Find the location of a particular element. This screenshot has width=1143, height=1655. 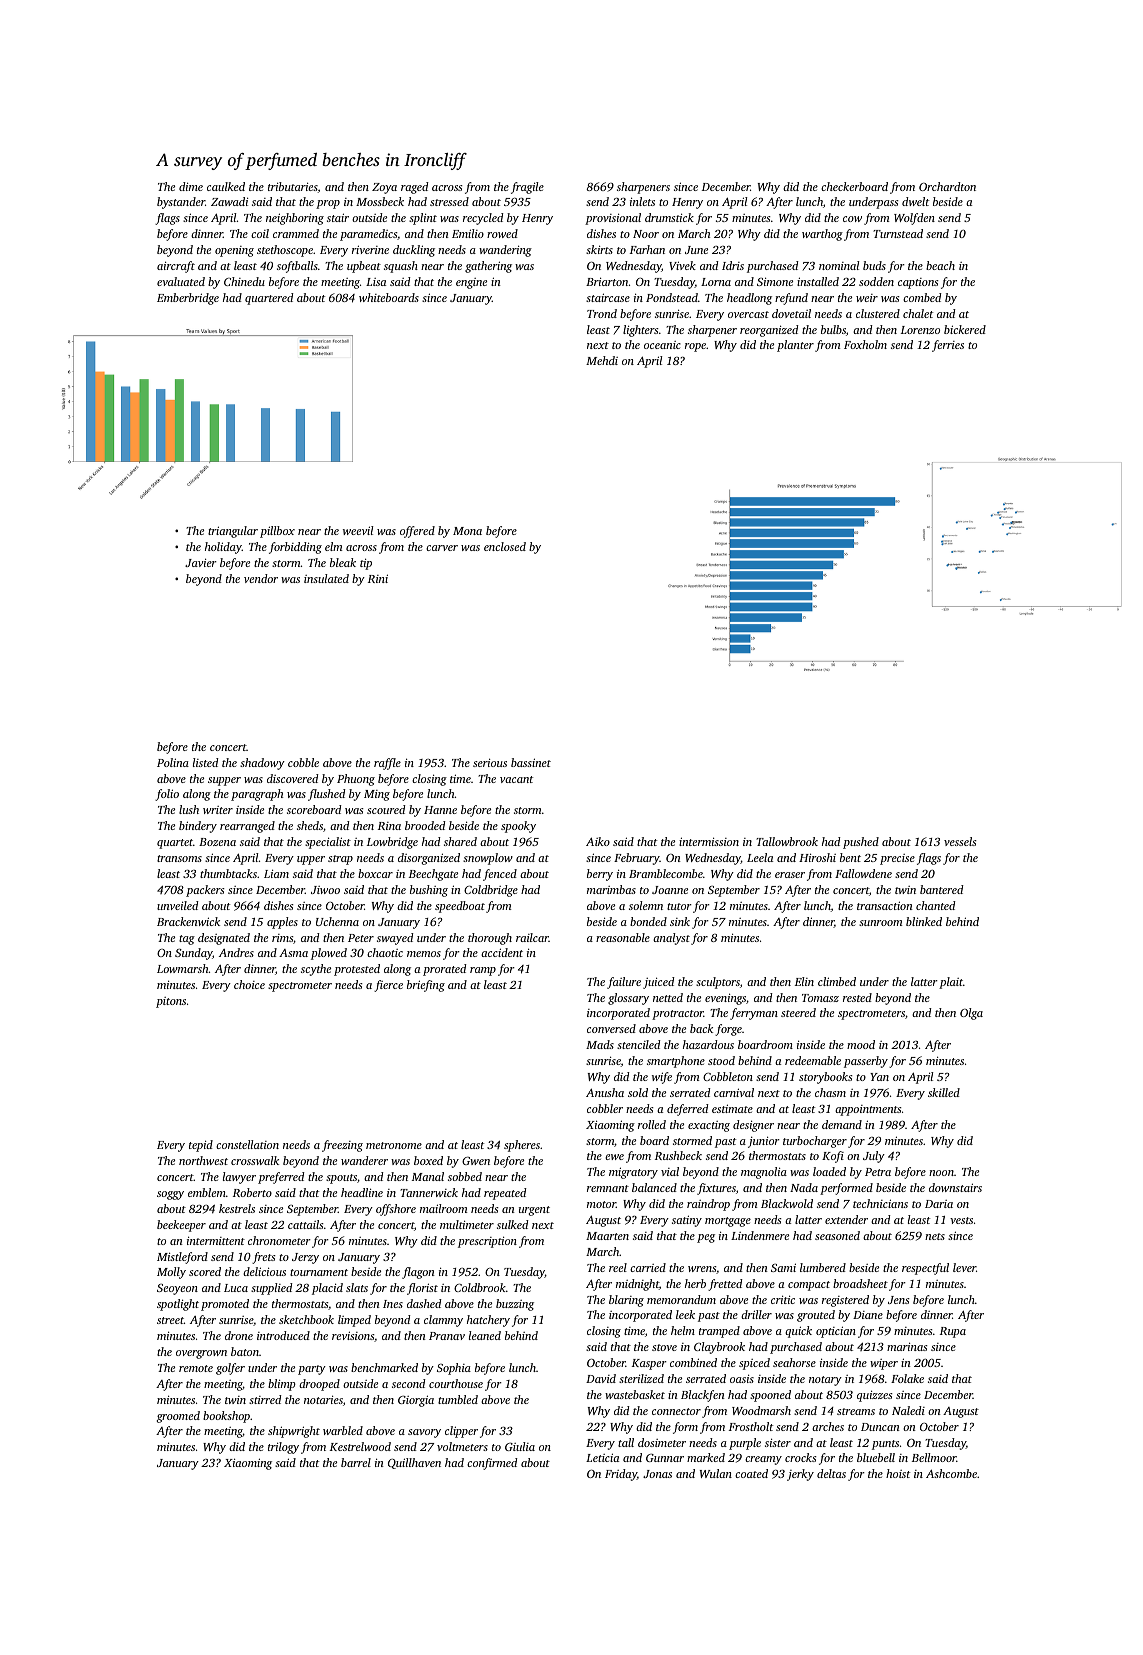

tepid is located at coordinates (201, 1146).
